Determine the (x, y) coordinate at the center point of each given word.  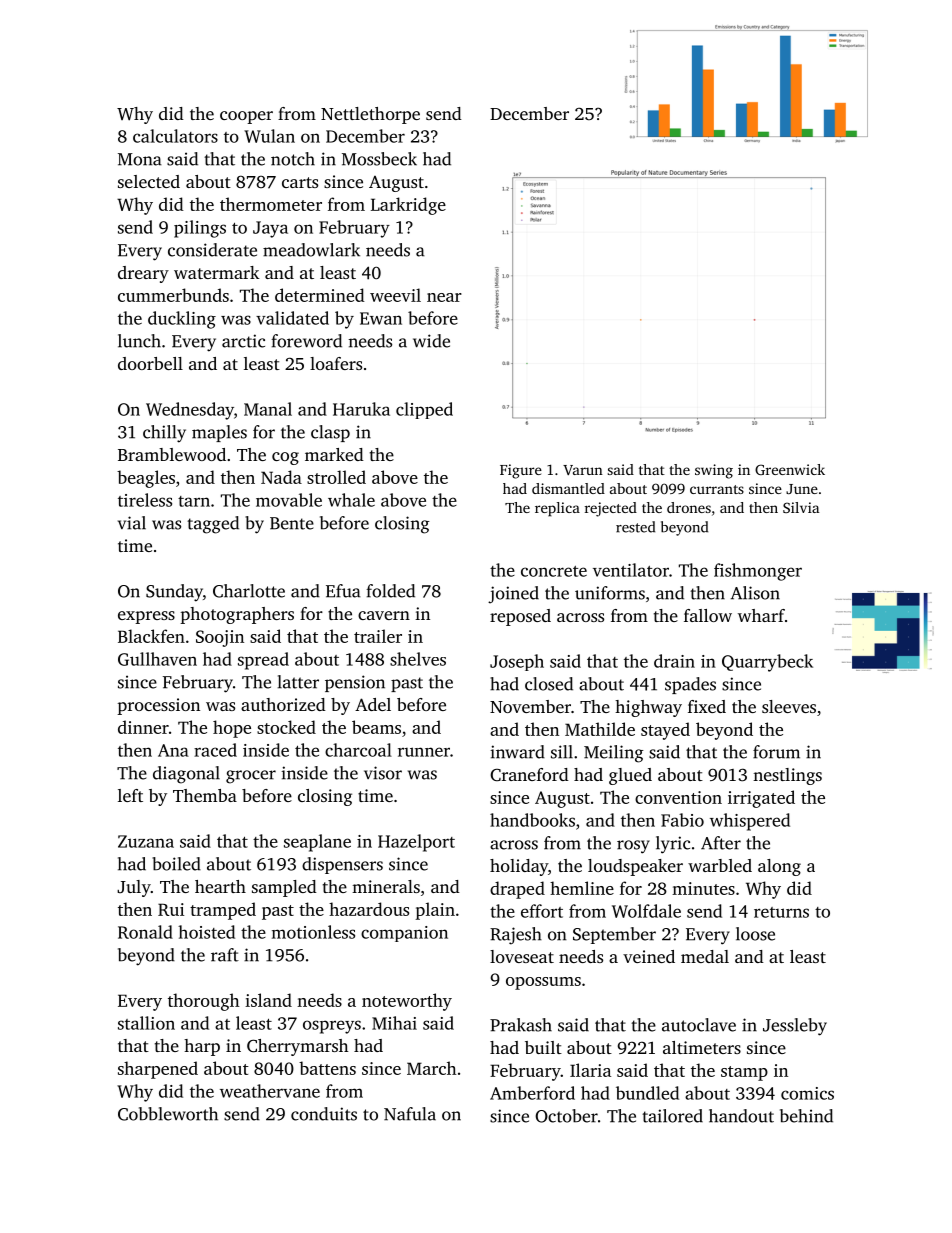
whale (351, 500)
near (444, 297)
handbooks (532, 820)
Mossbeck (379, 159)
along (779, 867)
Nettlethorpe (370, 115)
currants (717, 489)
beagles (146, 479)
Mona (140, 159)
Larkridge (408, 206)
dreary (143, 274)
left (130, 795)
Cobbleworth (168, 1114)
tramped (223, 911)
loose (755, 934)
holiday (519, 867)
